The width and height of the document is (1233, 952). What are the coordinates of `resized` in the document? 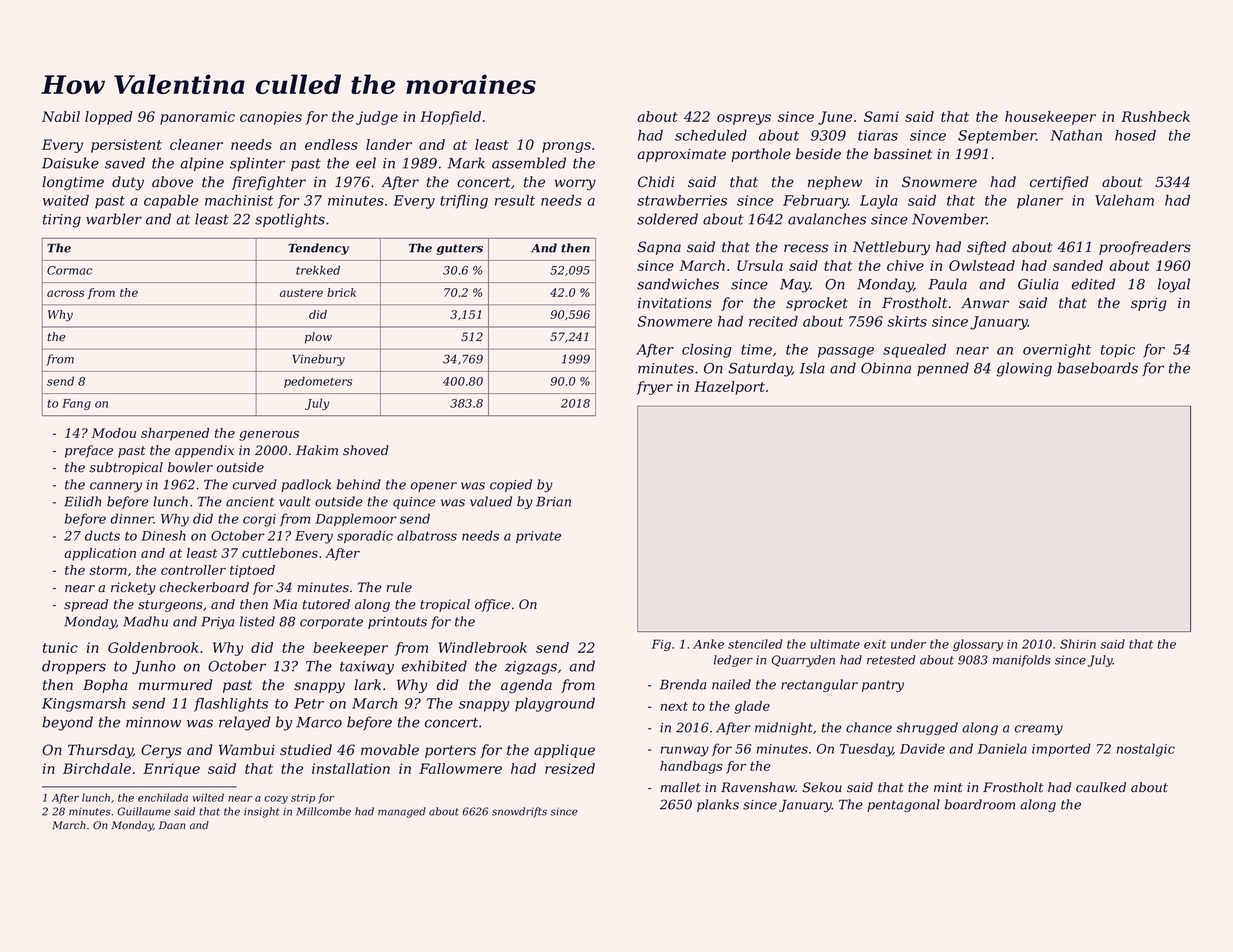 It's located at (570, 768).
